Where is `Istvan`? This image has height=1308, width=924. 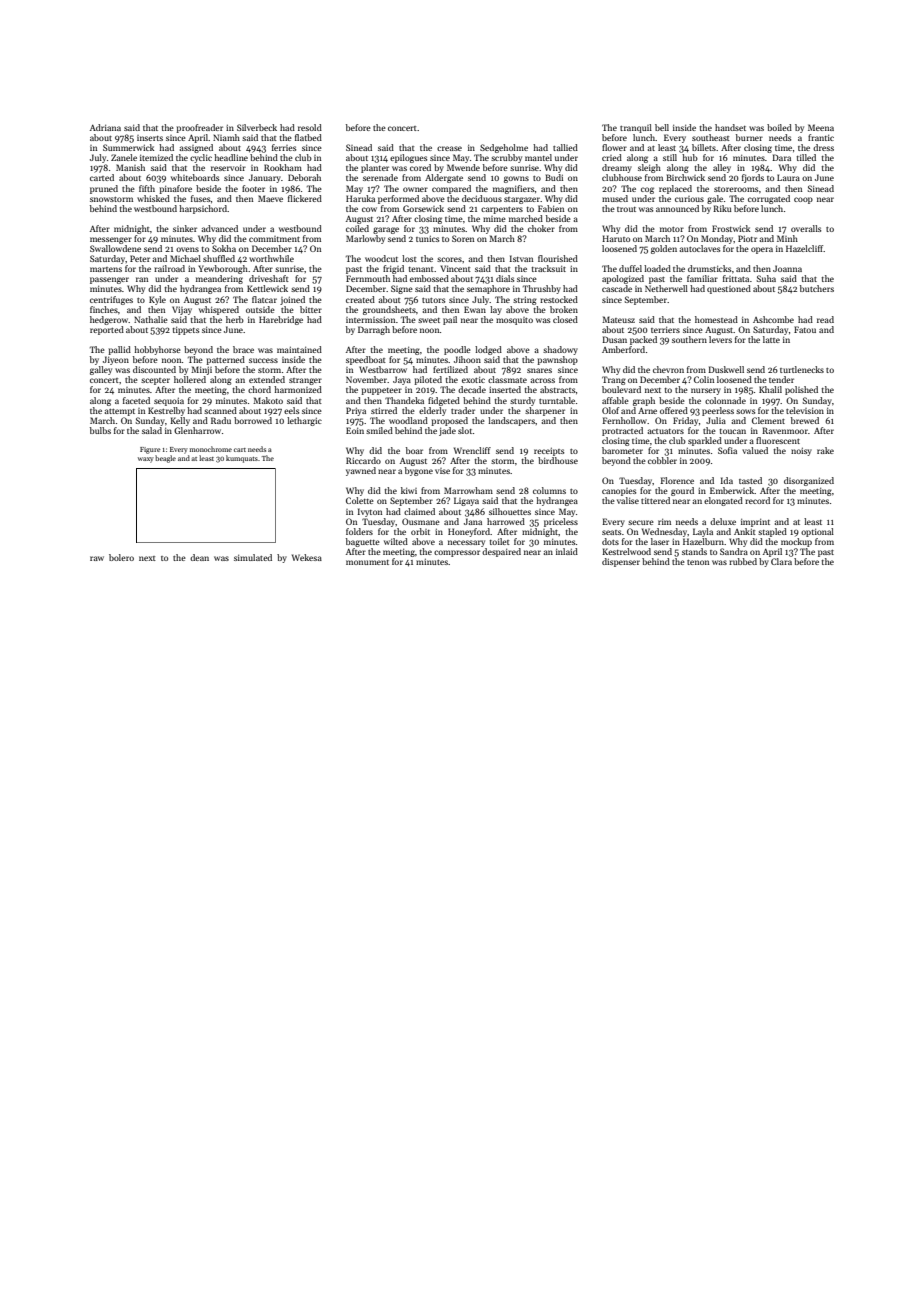 Istvan is located at coordinates (521, 258).
